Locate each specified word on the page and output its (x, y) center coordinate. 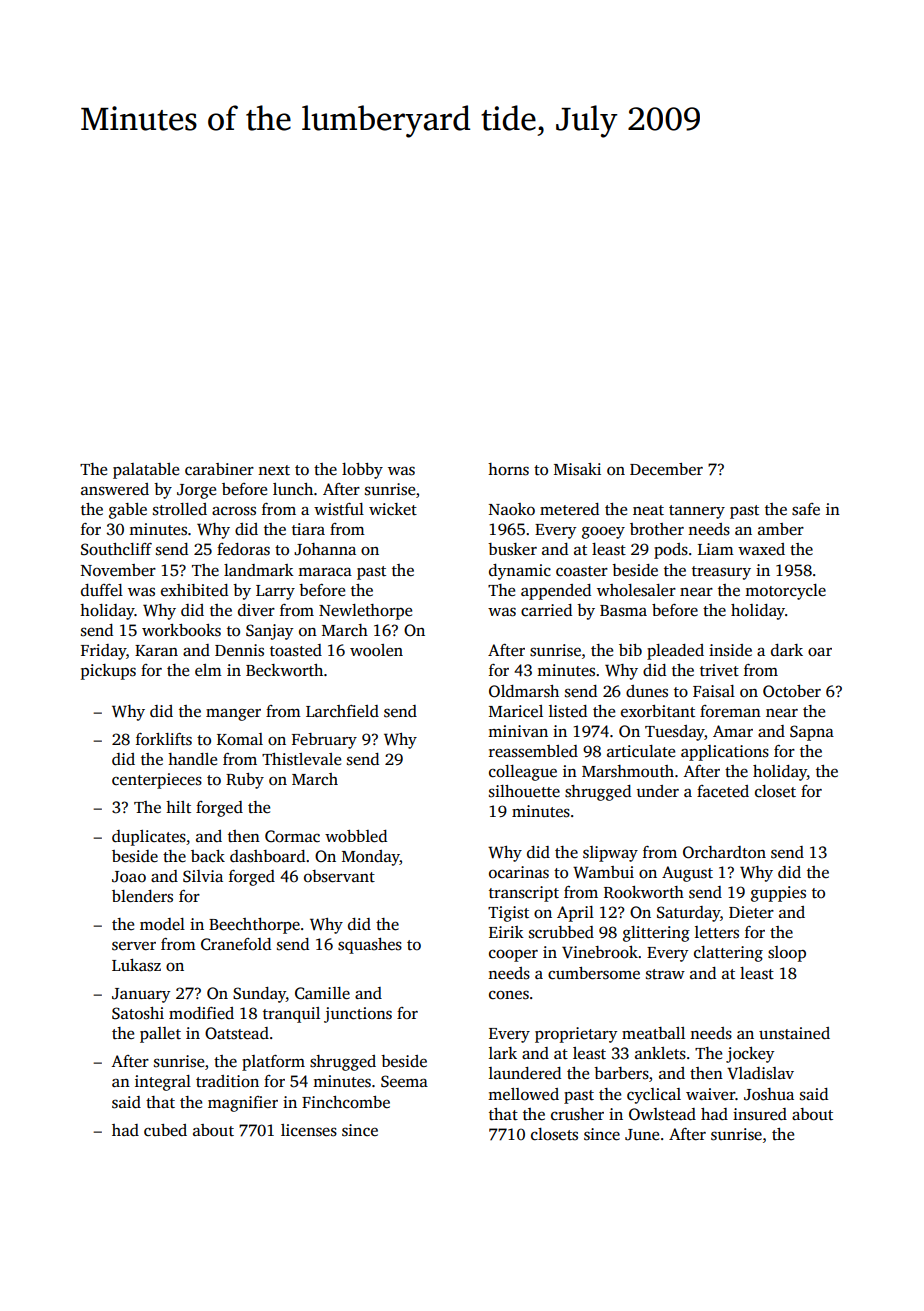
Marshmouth (628, 771)
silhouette (524, 791)
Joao (129, 877)
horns (508, 469)
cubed (165, 1130)
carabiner (219, 469)
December (666, 469)
